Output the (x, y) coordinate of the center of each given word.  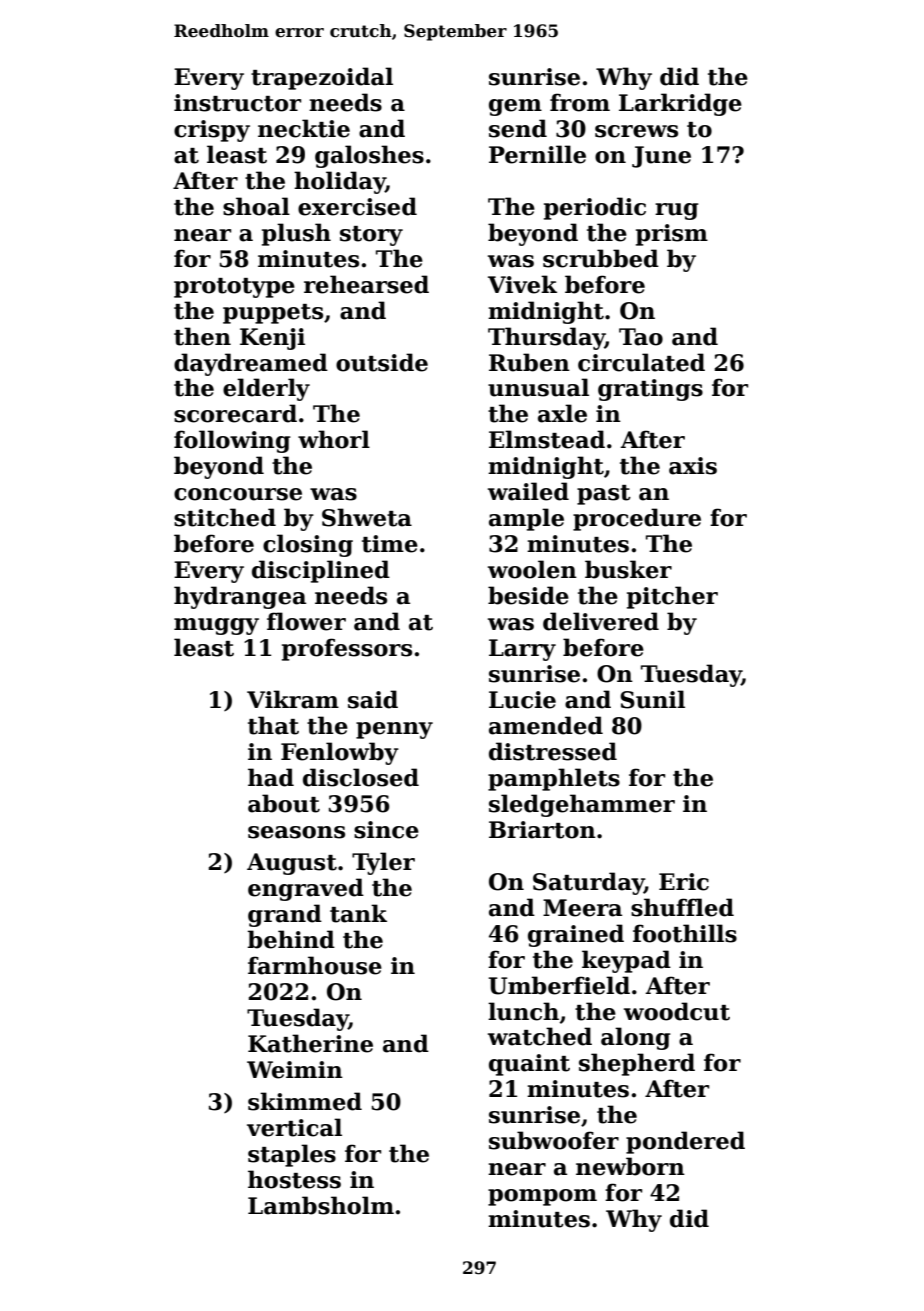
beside (528, 595)
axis (693, 466)
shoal (256, 206)
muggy (216, 626)
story (371, 236)
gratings (650, 390)
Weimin (295, 1070)
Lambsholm (321, 1205)
